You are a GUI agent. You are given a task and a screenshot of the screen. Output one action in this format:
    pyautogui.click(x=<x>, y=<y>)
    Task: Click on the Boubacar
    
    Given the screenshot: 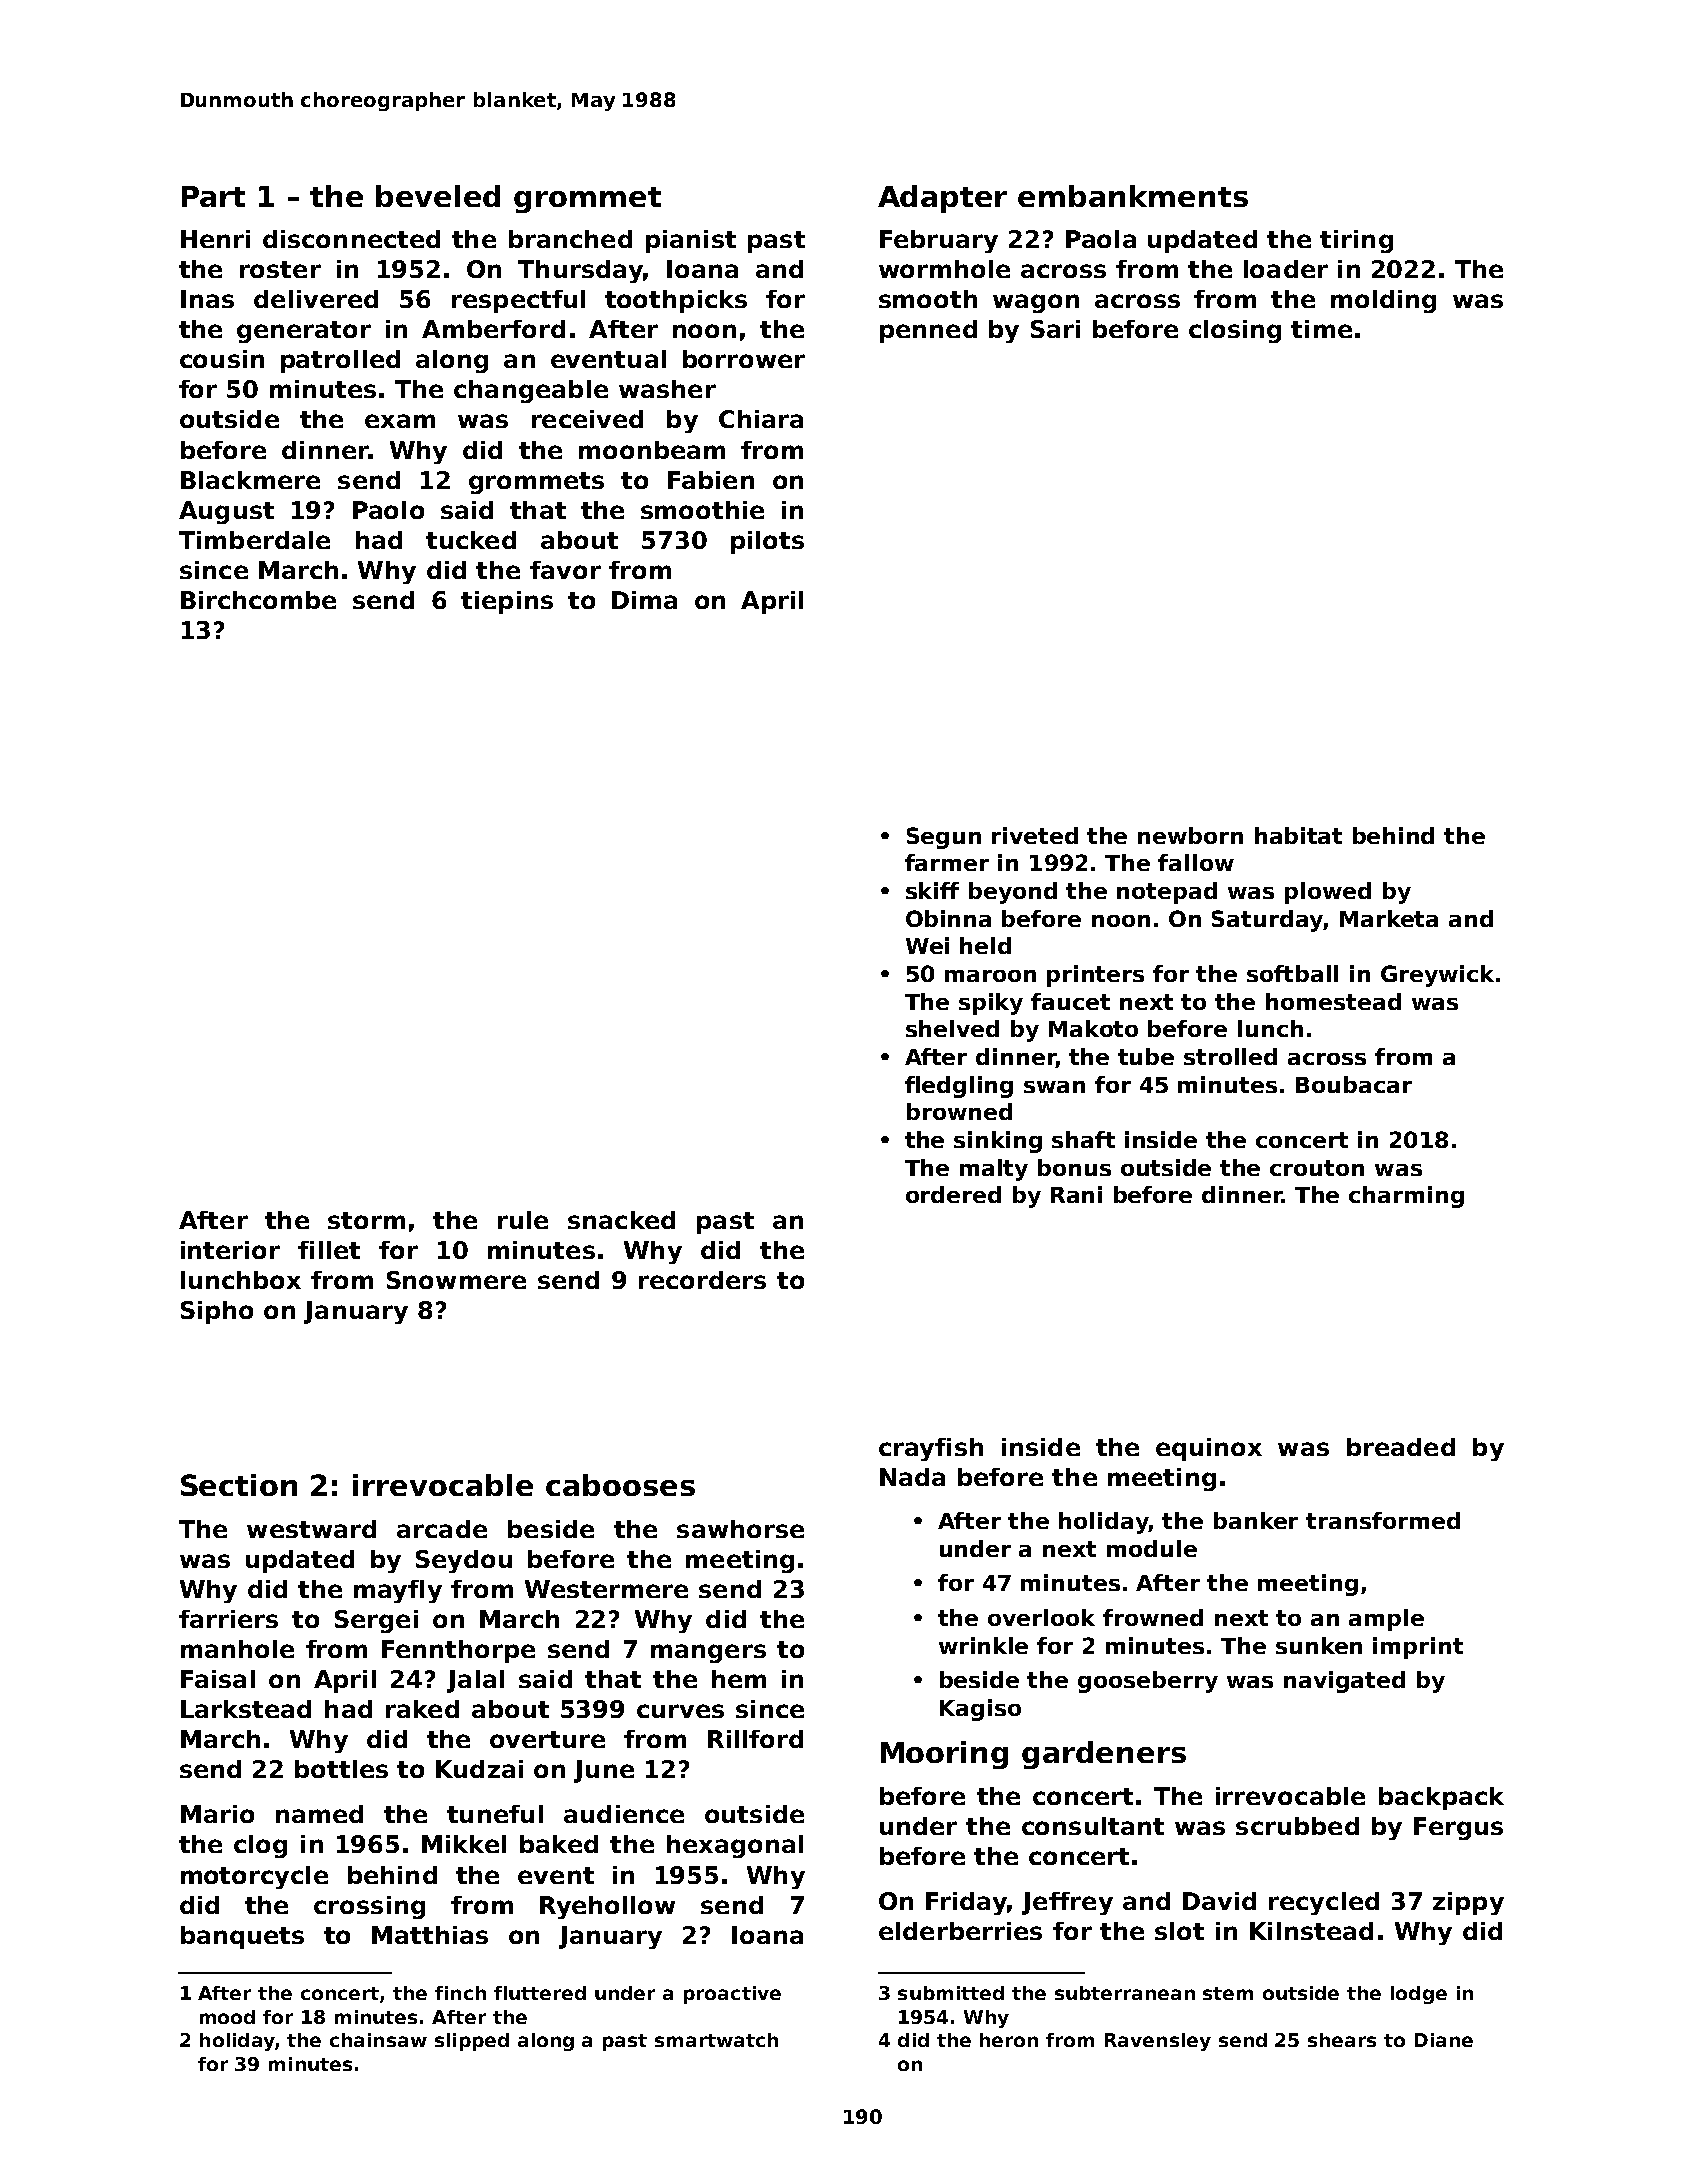 What is the action you would take?
    pyautogui.click(x=1354, y=1084)
